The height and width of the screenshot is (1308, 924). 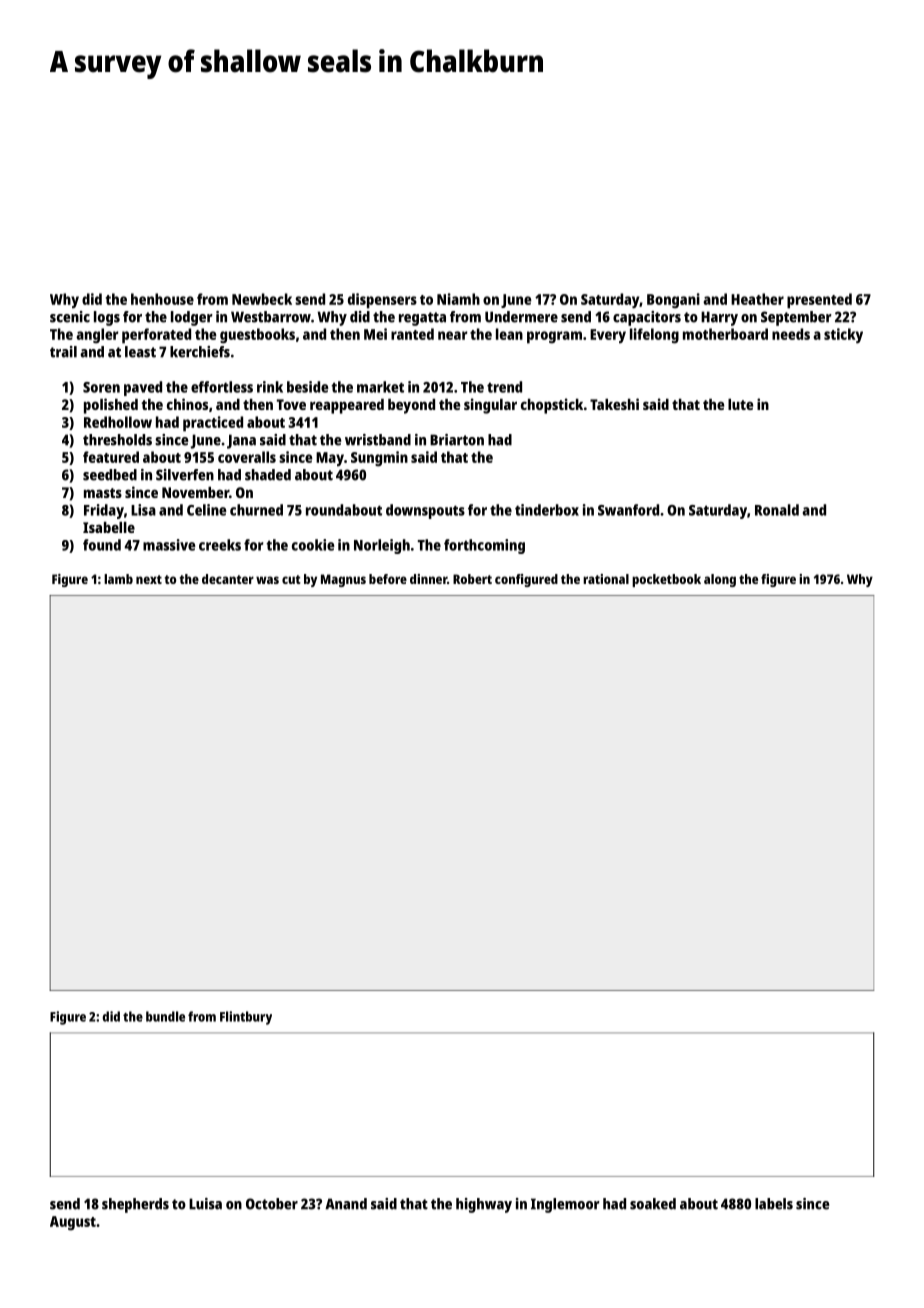 I want to click on soaked, so click(x=653, y=1204).
